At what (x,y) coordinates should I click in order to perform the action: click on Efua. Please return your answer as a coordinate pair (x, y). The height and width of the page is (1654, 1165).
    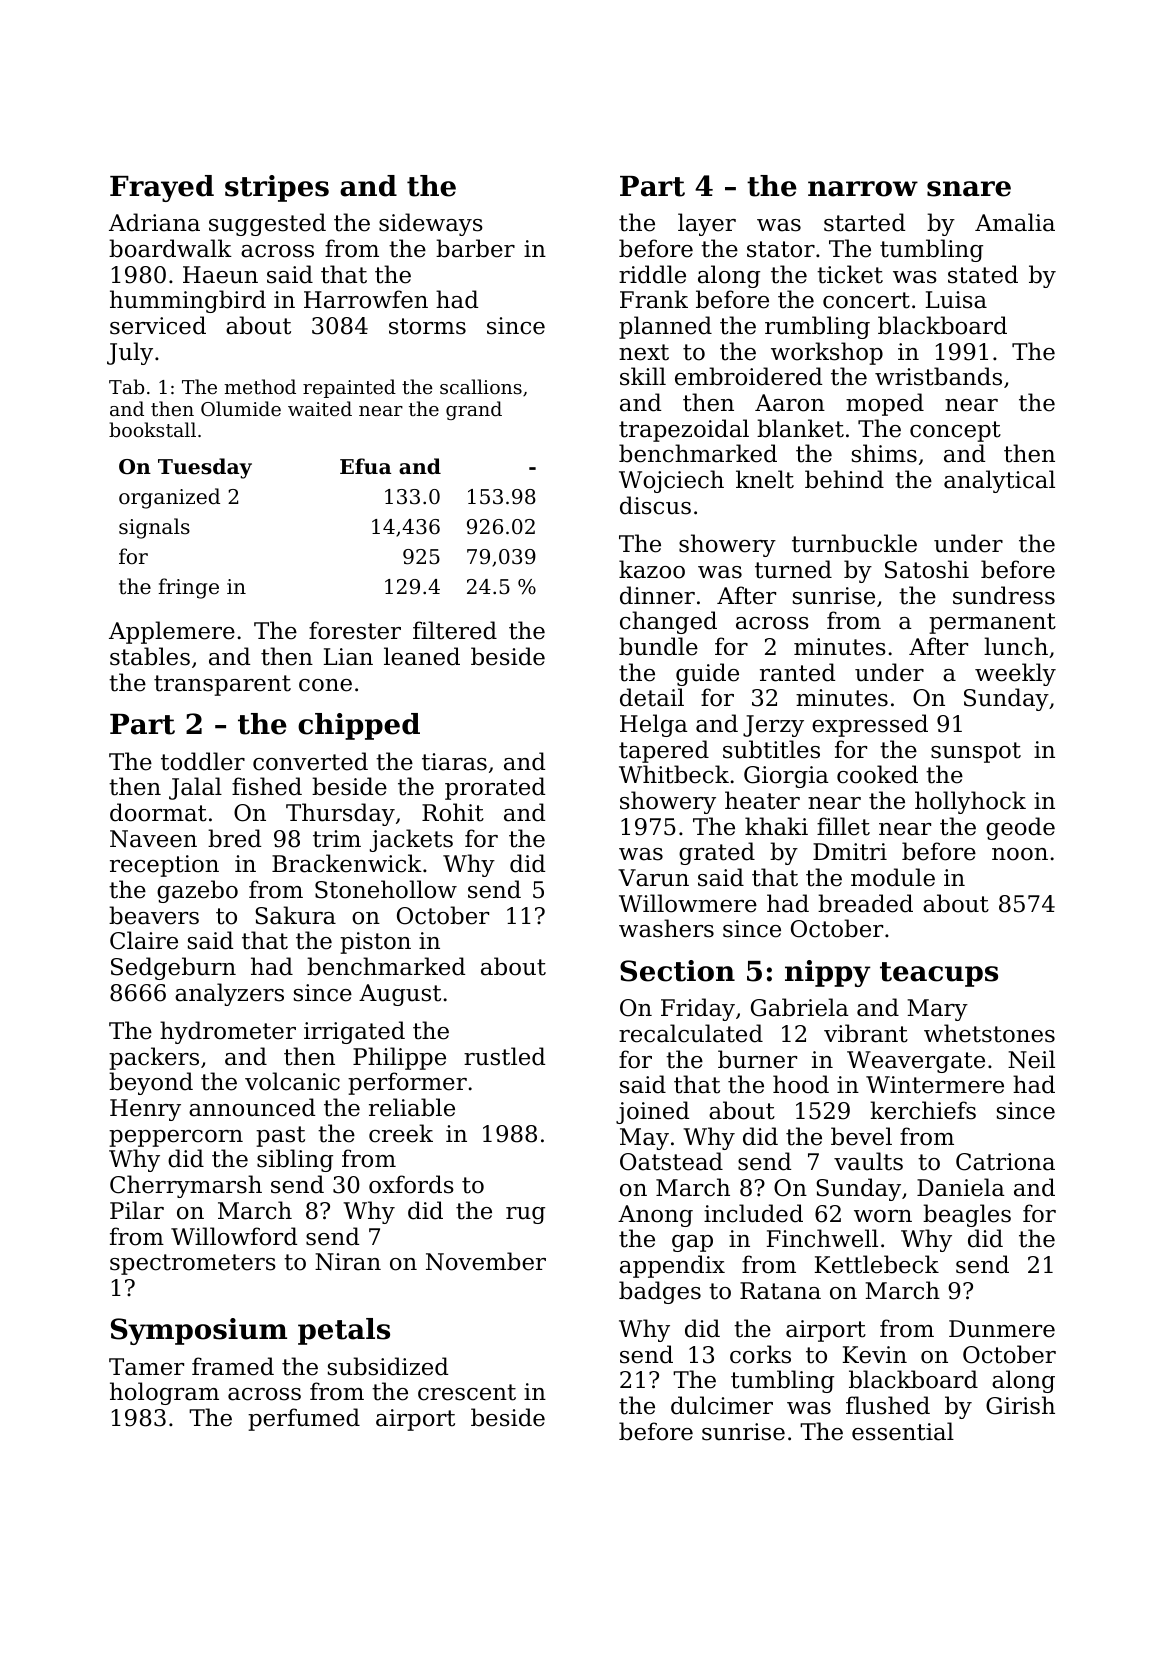
    Looking at the image, I should click on (365, 466).
